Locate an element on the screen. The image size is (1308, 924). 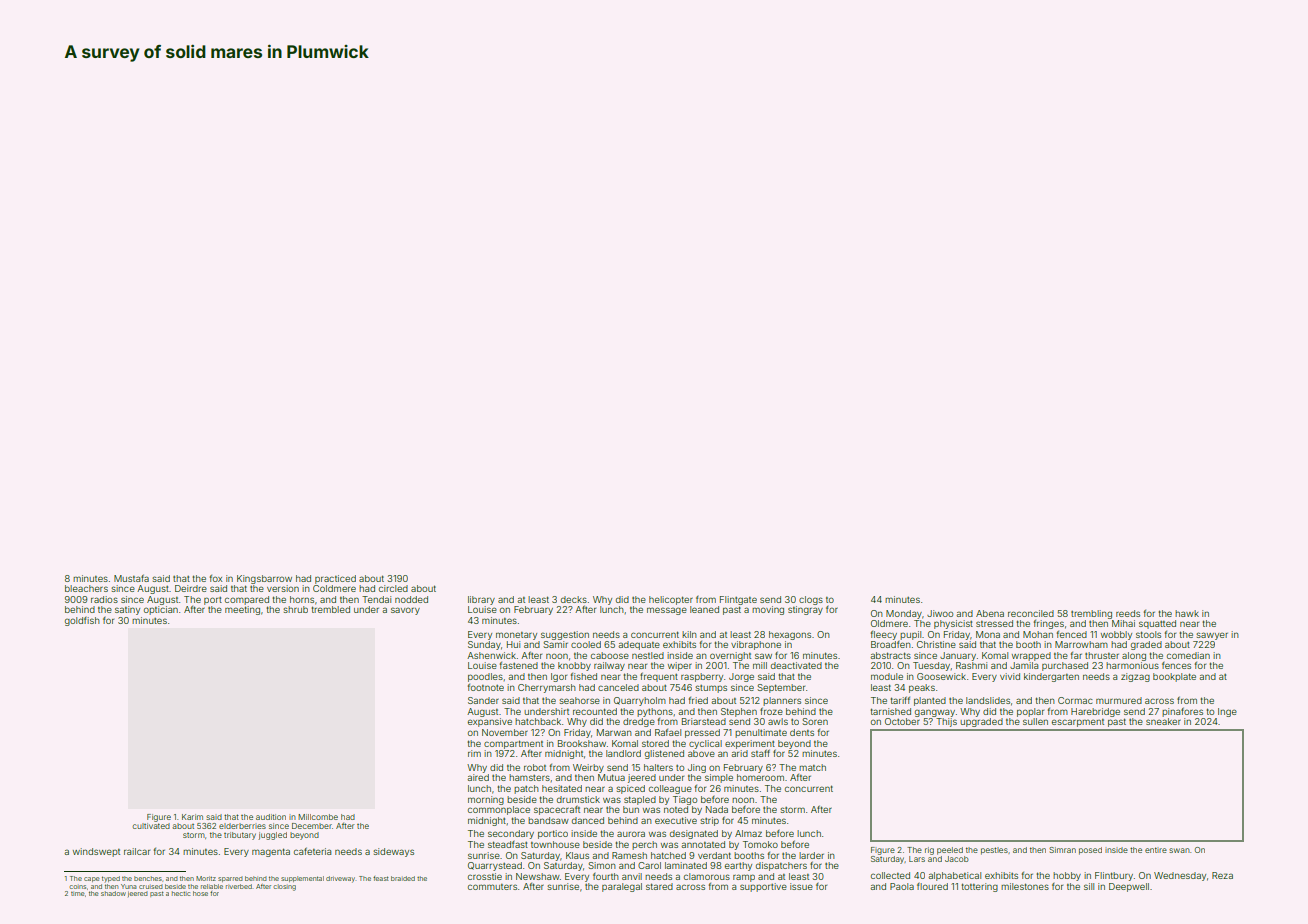
Flintgate is located at coordinates (738, 600).
